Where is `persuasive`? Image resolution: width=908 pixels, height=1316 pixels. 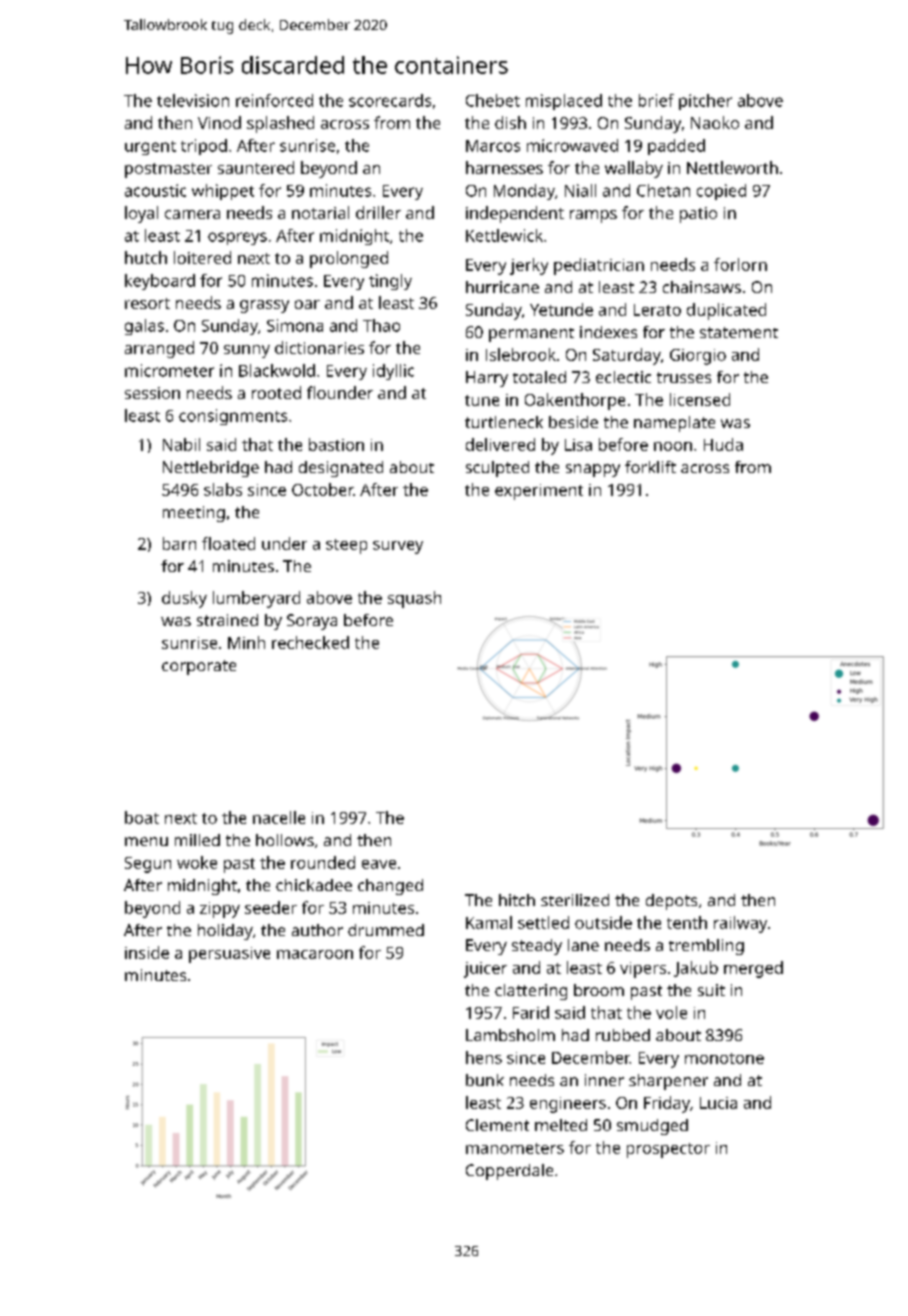
persuasive is located at coordinates (229, 955).
